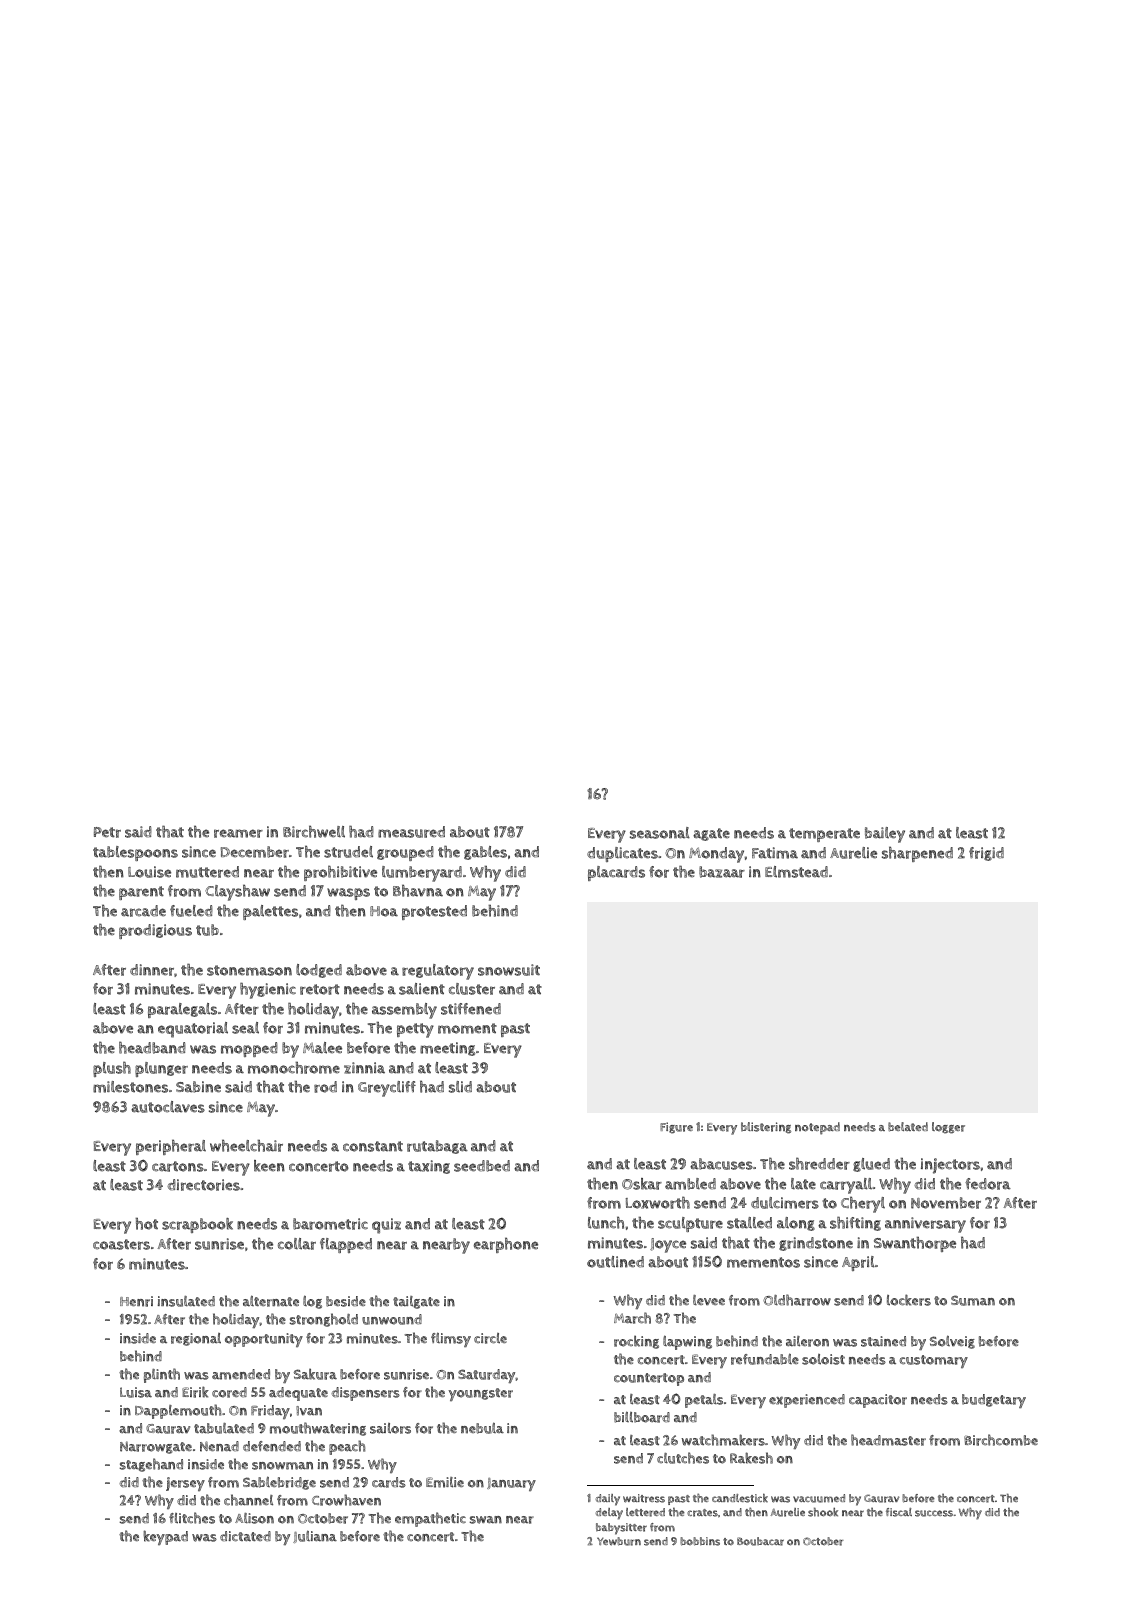 Image resolution: width=1131 pixels, height=1600 pixels. Describe the element at coordinates (796, 872) in the page. I see `Elmstead` at that location.
